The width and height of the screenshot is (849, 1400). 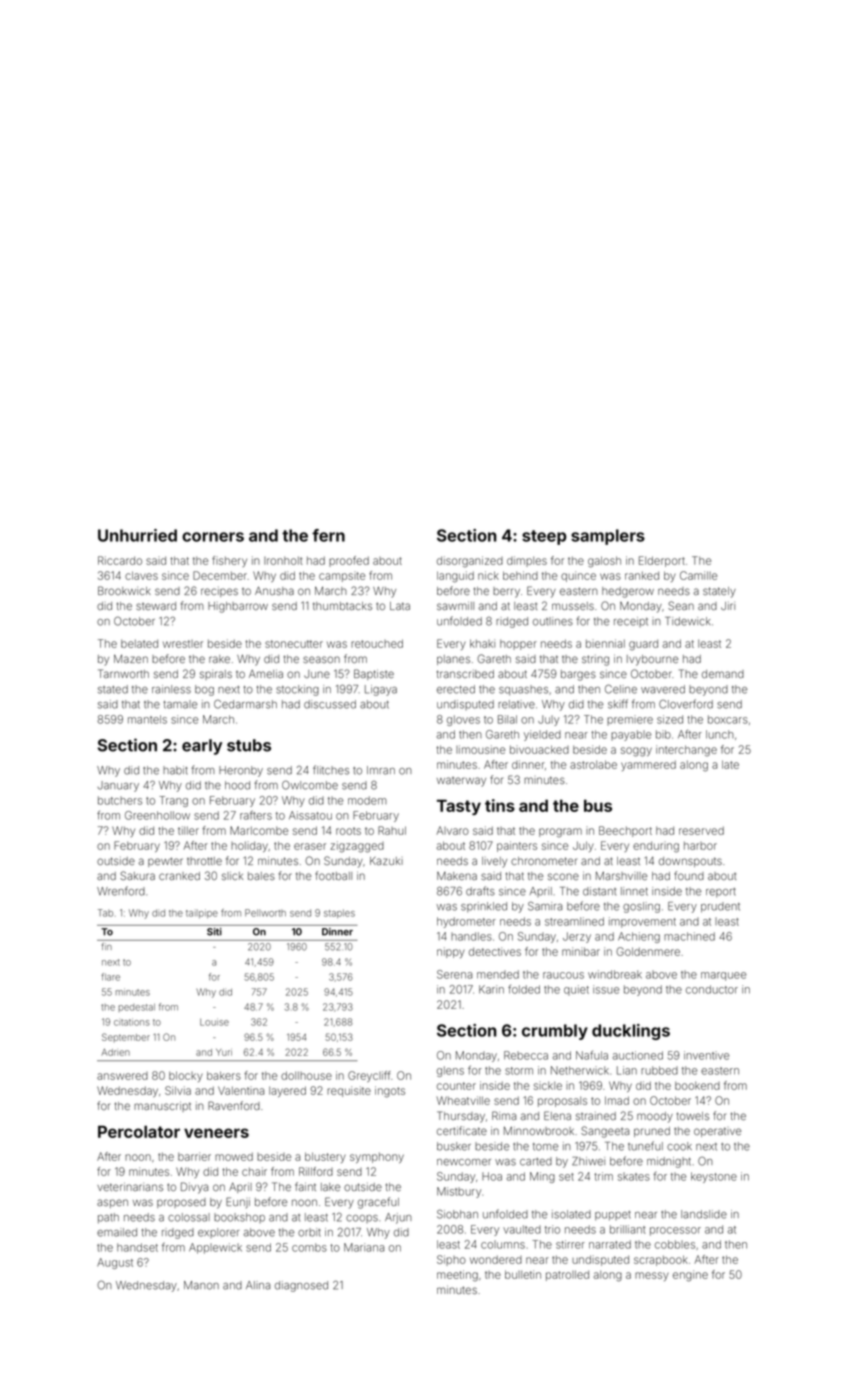 I want to click on fern, so click(x=328, y=535).
